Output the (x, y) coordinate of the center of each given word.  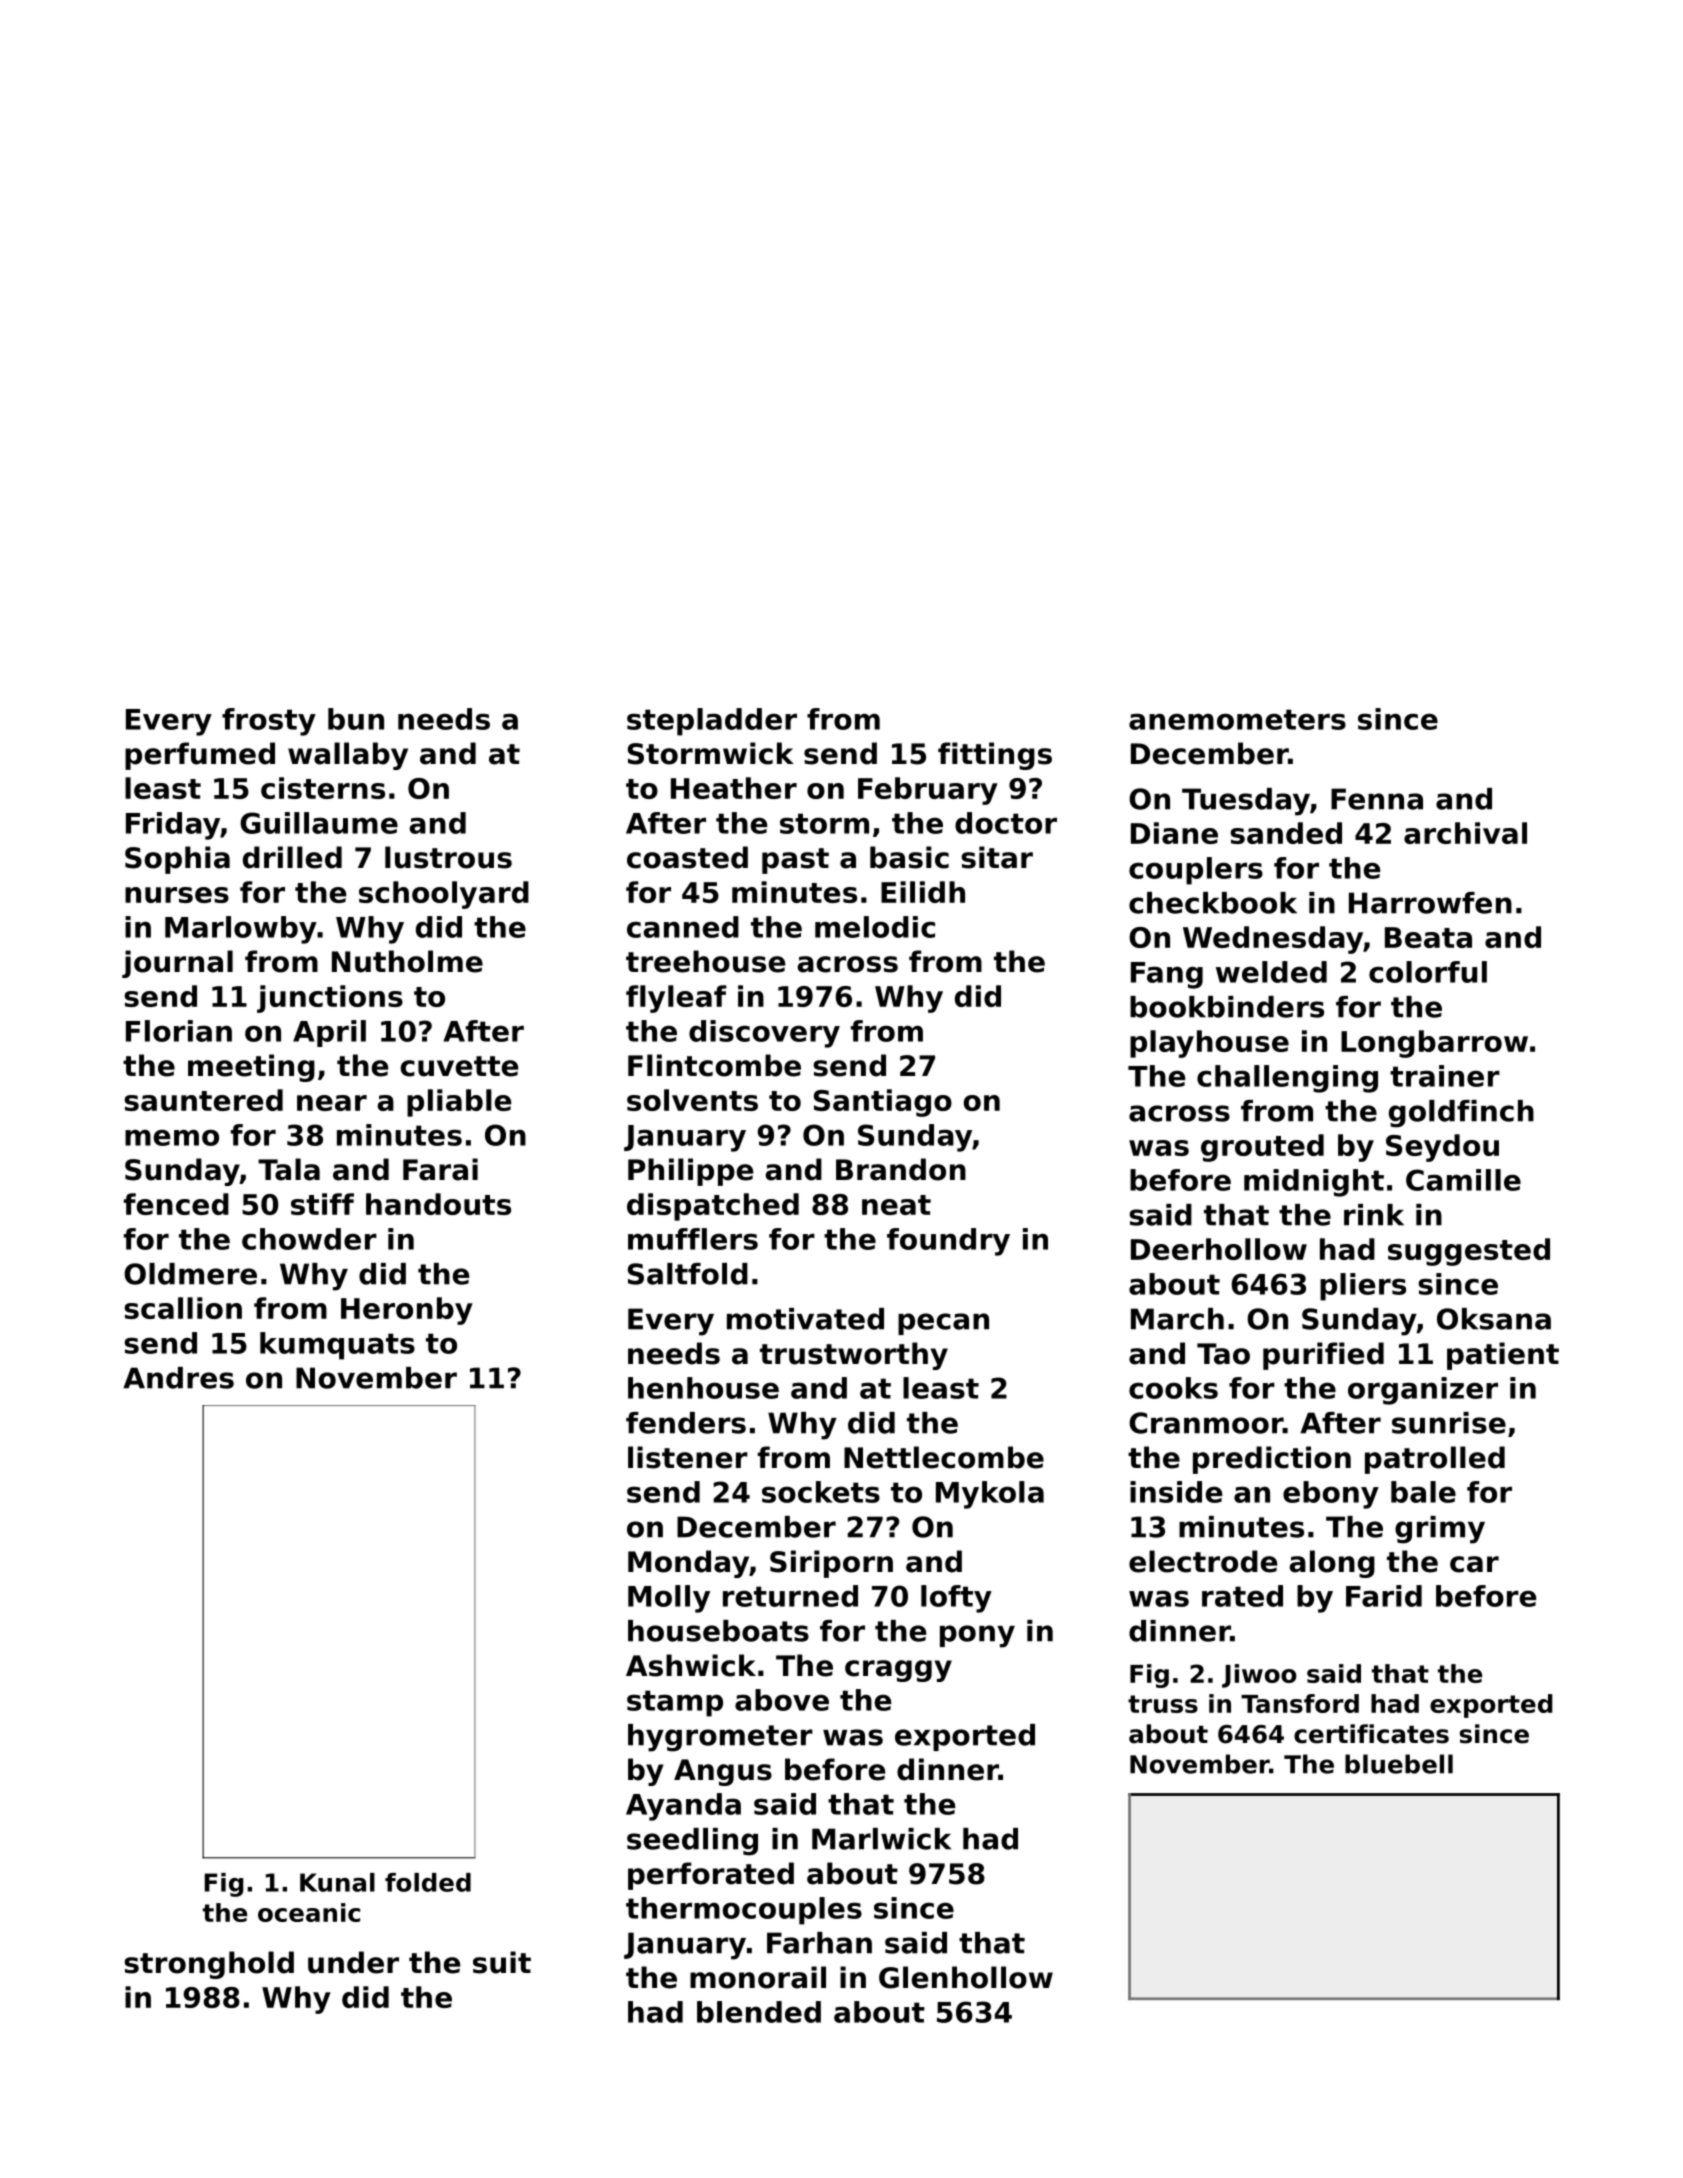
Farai (440, 1169)
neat (896, 1205)
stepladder (712, 722)
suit (502, 1962)
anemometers (1237, 719)
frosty (269, 722)
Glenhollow (966, 1977)
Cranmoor (1206, 1423)
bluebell (1399, 1764)
